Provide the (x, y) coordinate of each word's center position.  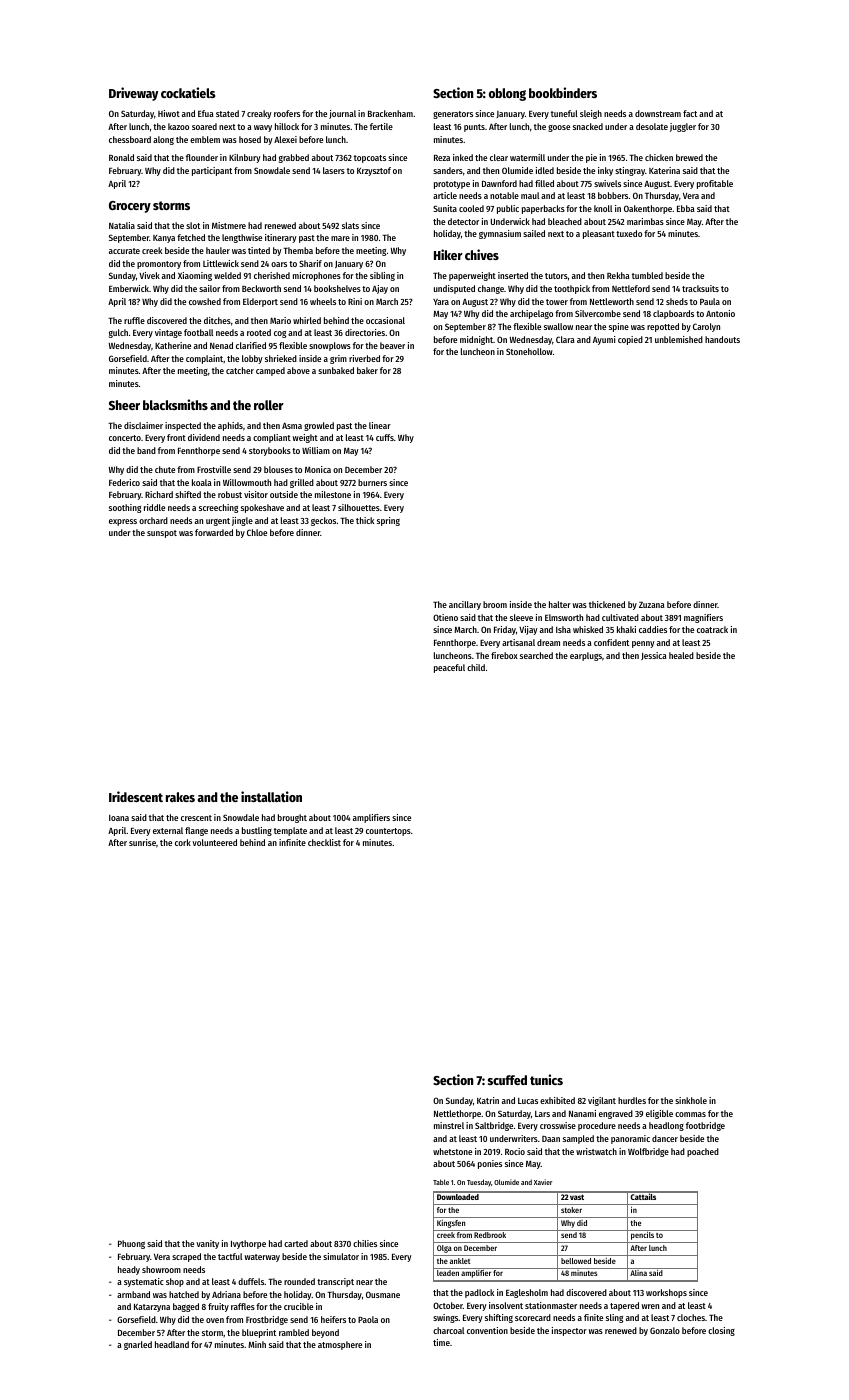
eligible (659, 1114)
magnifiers (703, 618)
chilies (365, 1243)
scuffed (507, 1080)
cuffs (385, 437)
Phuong (131, 1244)
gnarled (138, 1345)
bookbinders (563, 92)
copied (630, 340)
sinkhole (691, 1100)
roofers (287, 113)
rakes (180, 797)
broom (495, 604)
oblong (507, 94)
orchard (153, 520)
